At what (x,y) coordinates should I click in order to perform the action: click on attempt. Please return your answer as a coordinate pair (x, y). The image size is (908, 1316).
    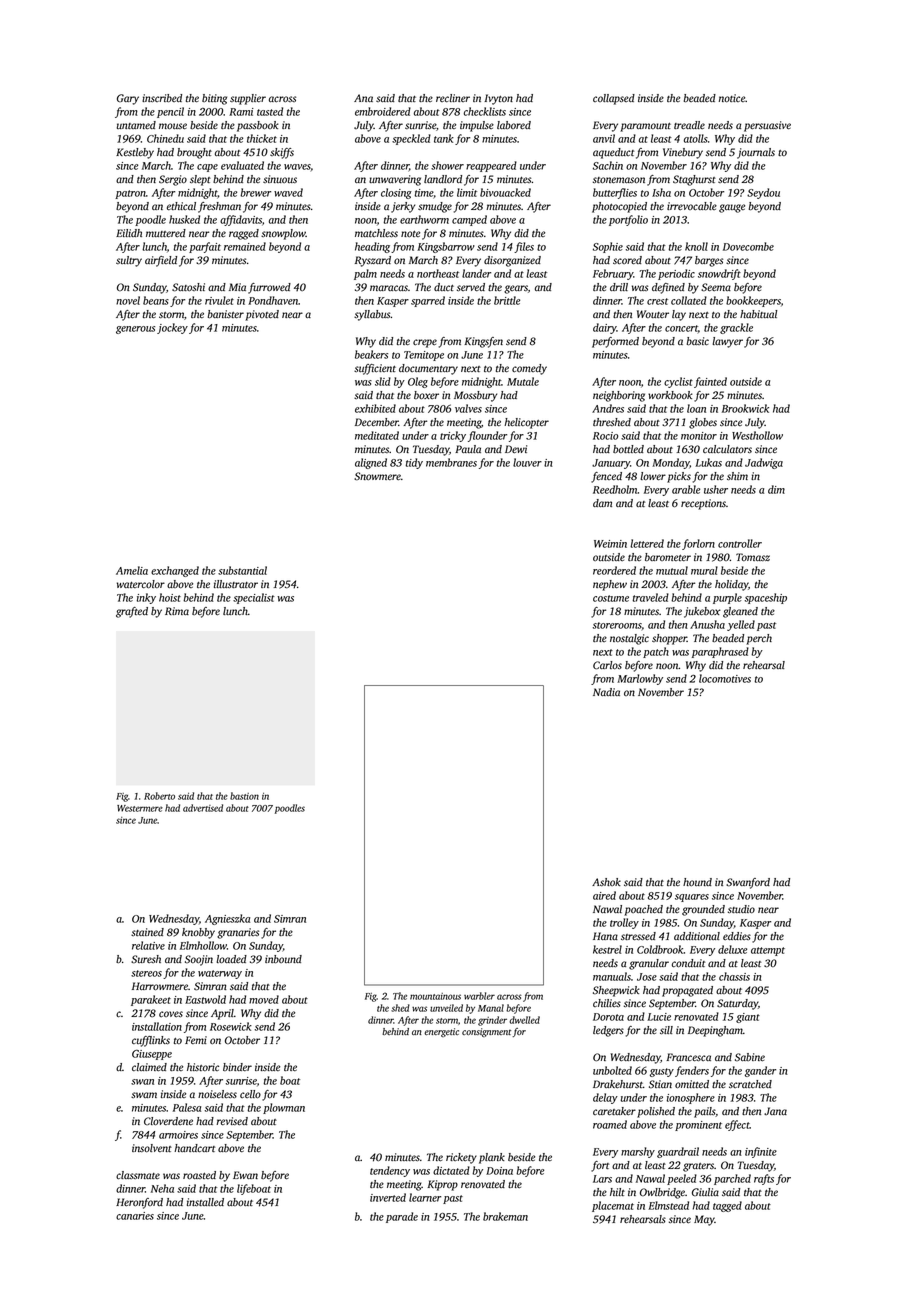
    Looking at the image, I should click on (768, 951).
